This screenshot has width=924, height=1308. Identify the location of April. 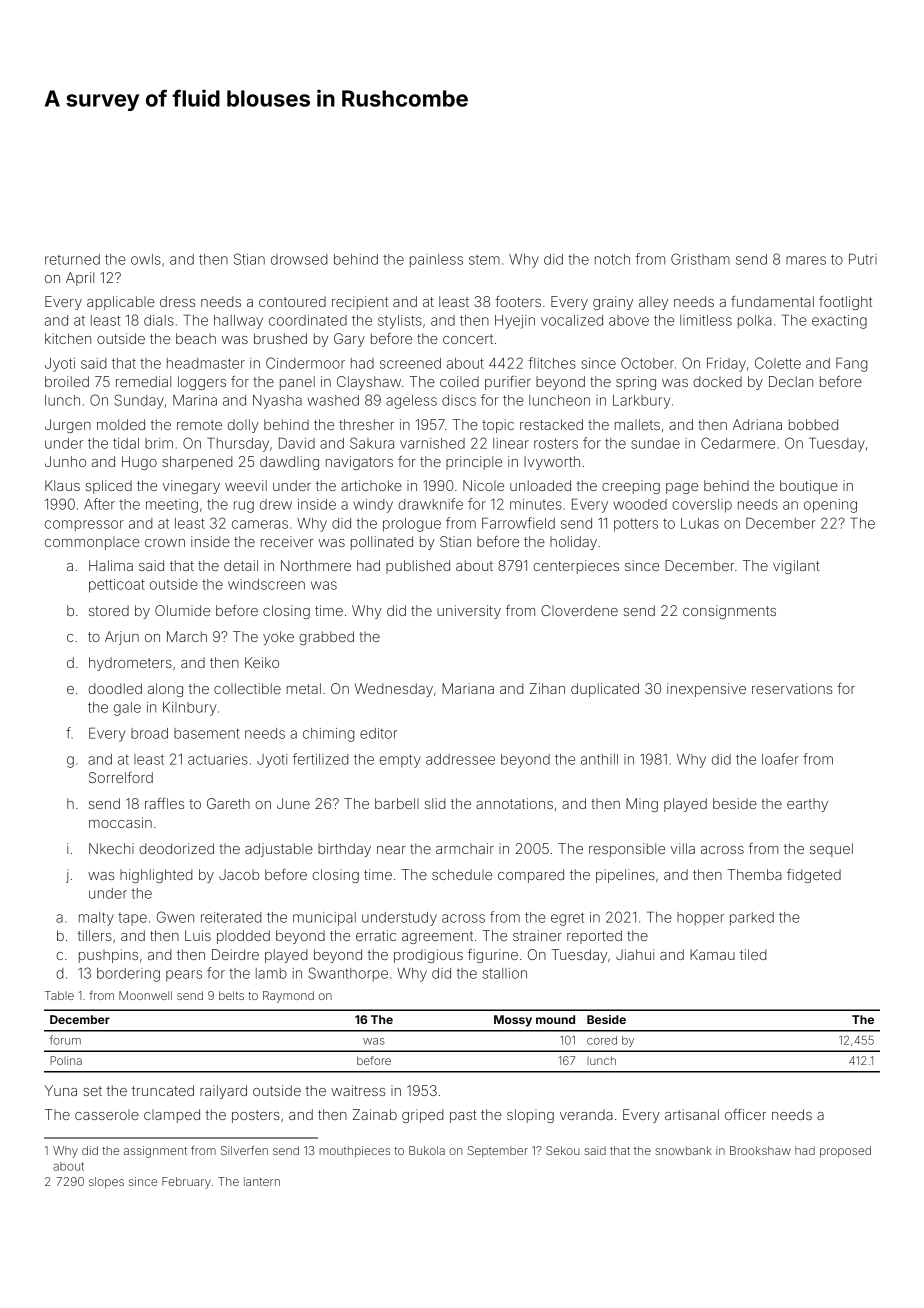
(80, 279).
